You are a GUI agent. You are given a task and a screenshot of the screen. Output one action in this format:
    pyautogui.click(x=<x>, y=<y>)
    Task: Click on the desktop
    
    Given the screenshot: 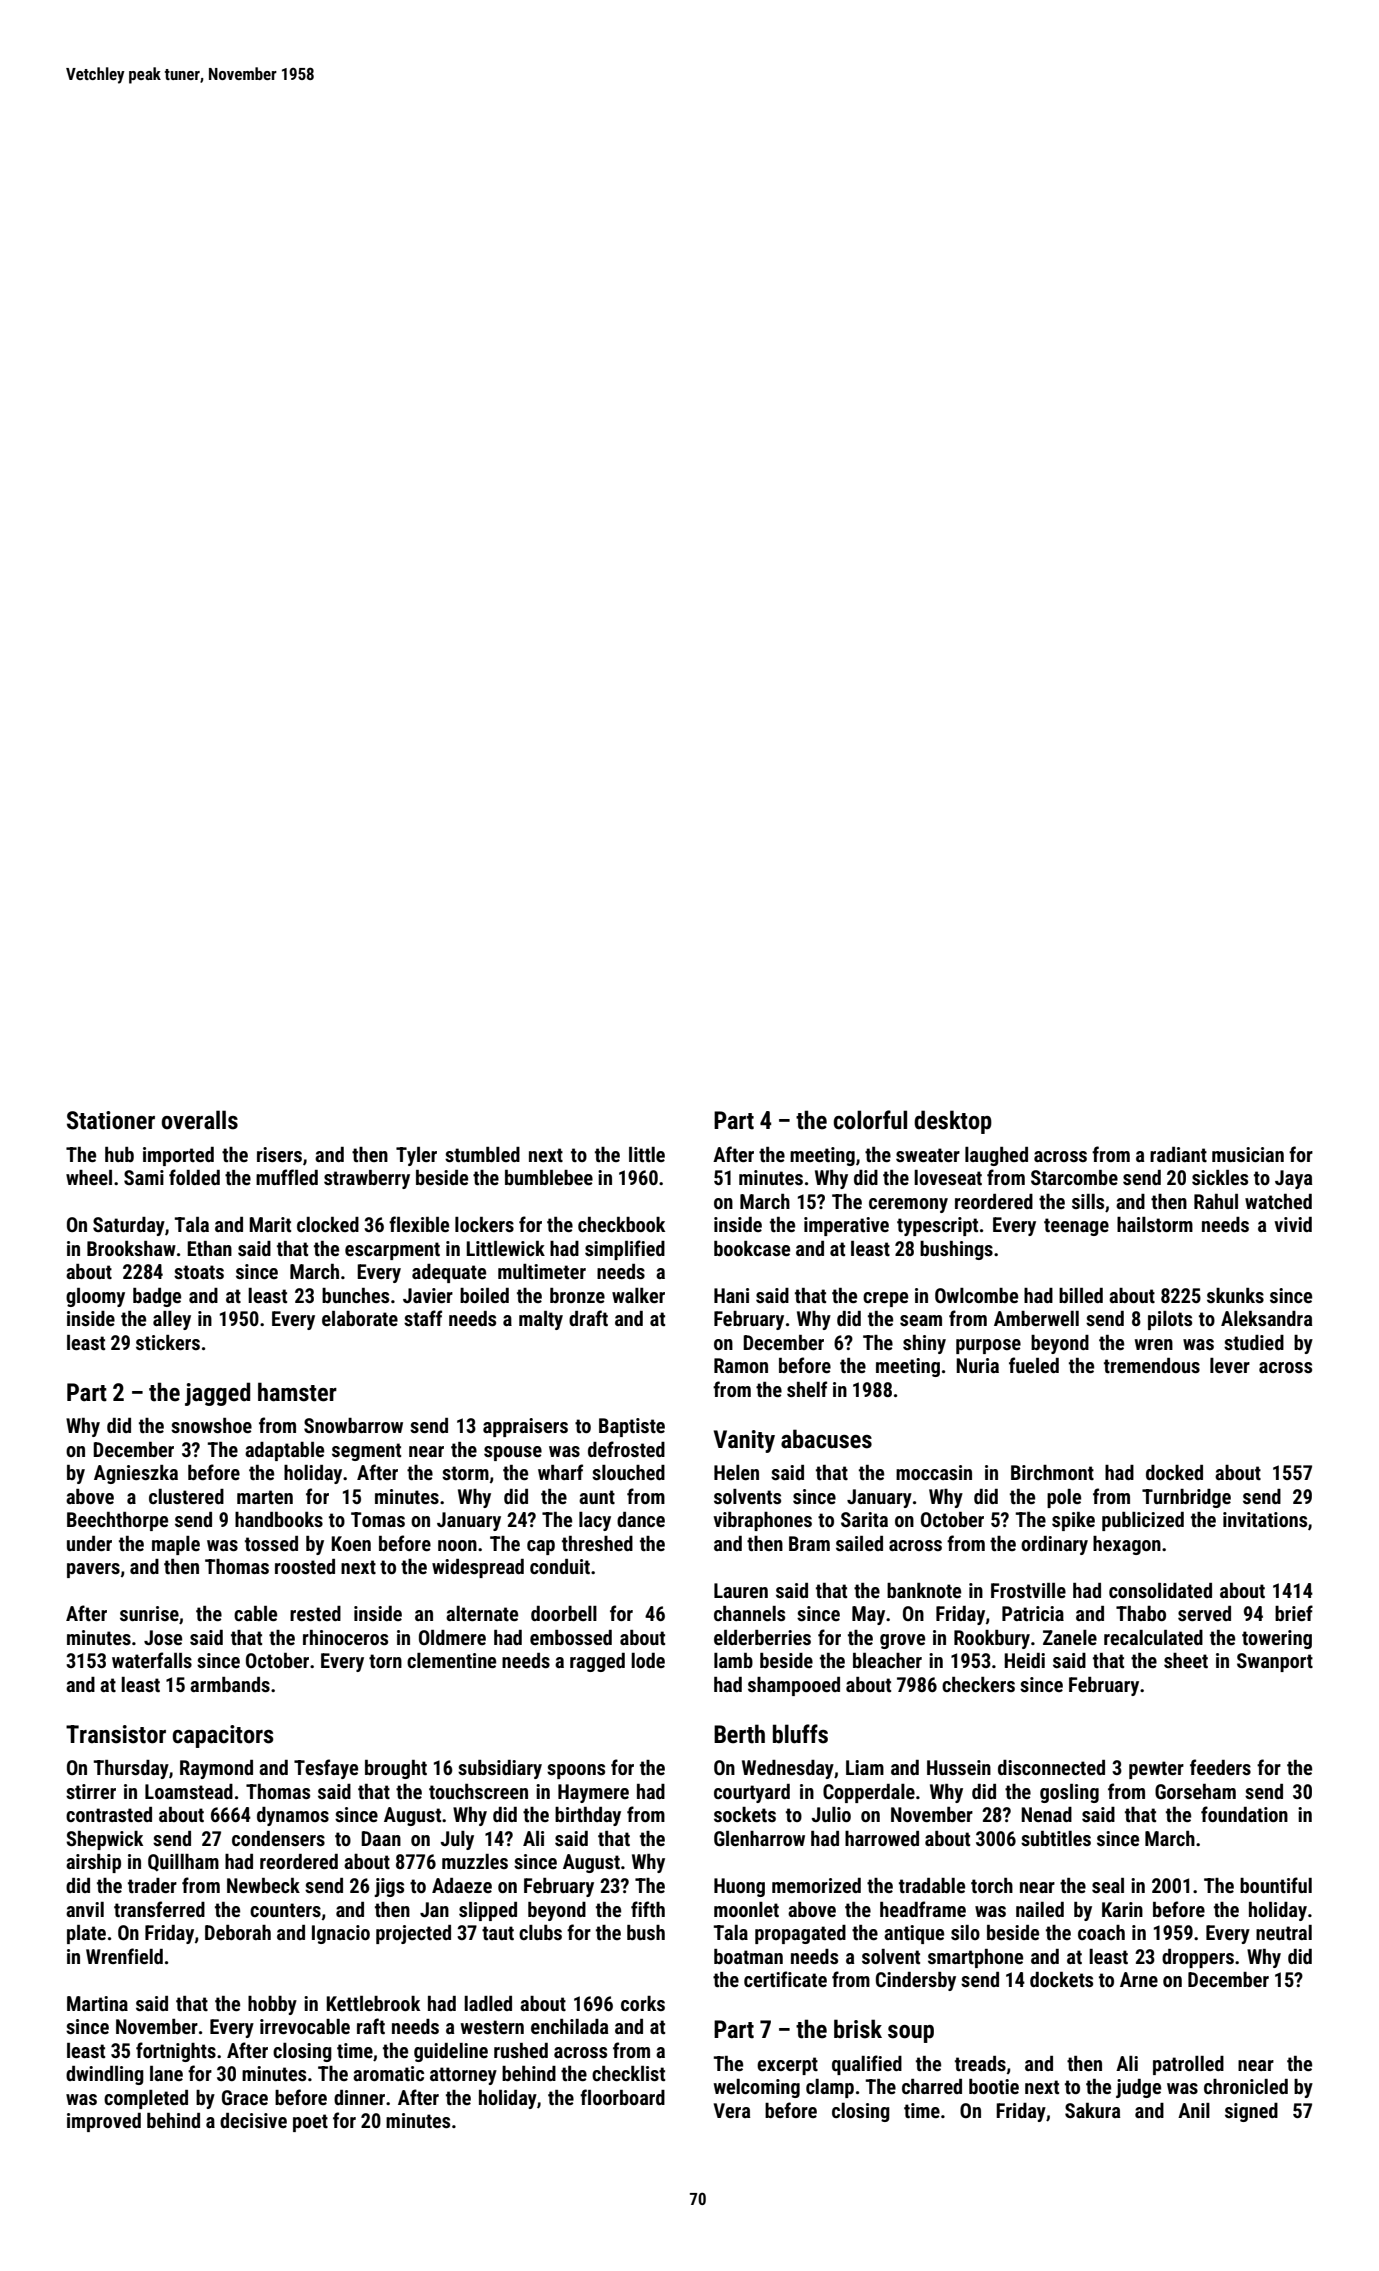 What is the action you would take?
    pyautogui.click(x=953, y=1122)
